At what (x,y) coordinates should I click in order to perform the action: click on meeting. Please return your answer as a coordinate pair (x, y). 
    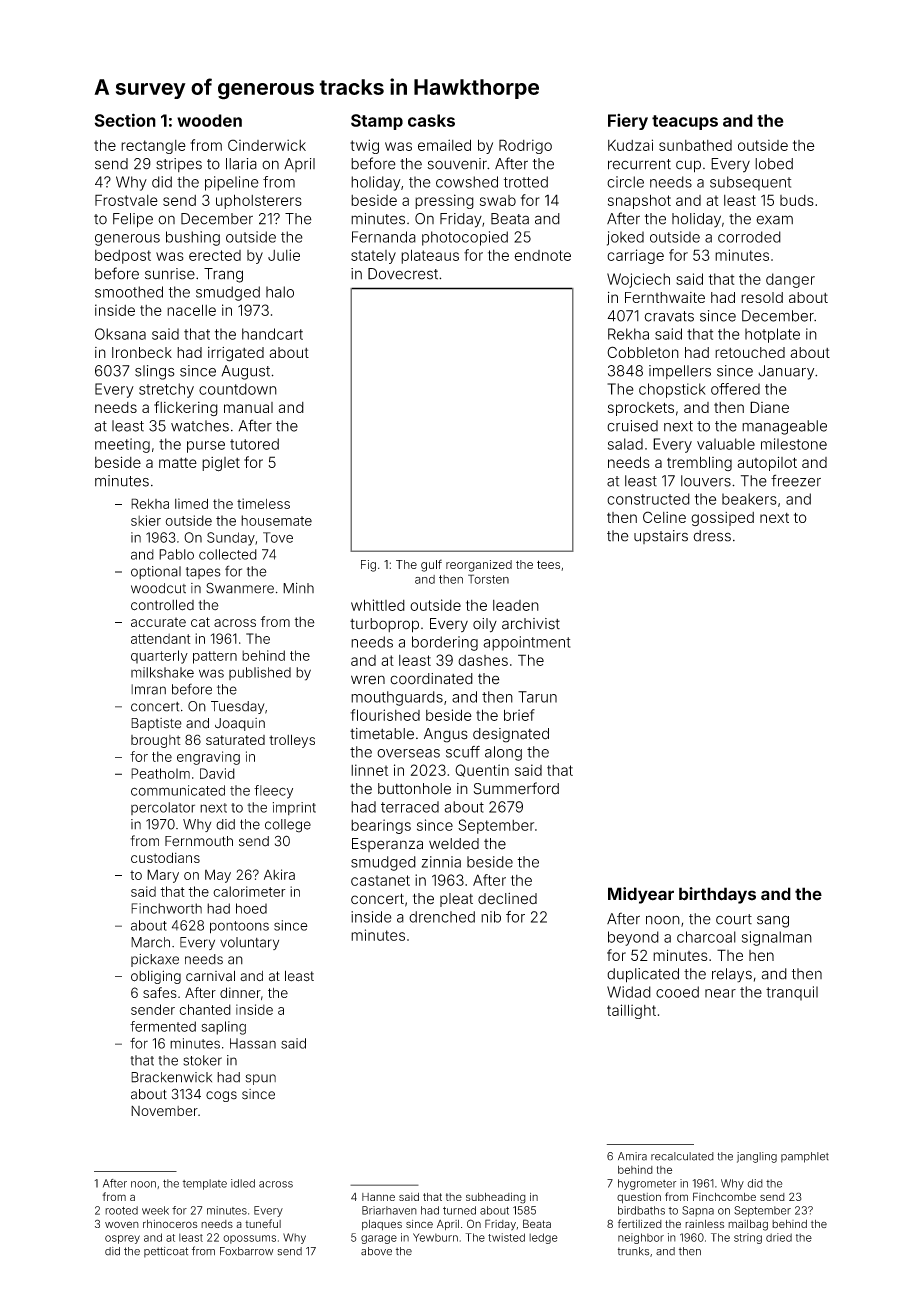
    Looking at the image, I should click on (122, 445).
